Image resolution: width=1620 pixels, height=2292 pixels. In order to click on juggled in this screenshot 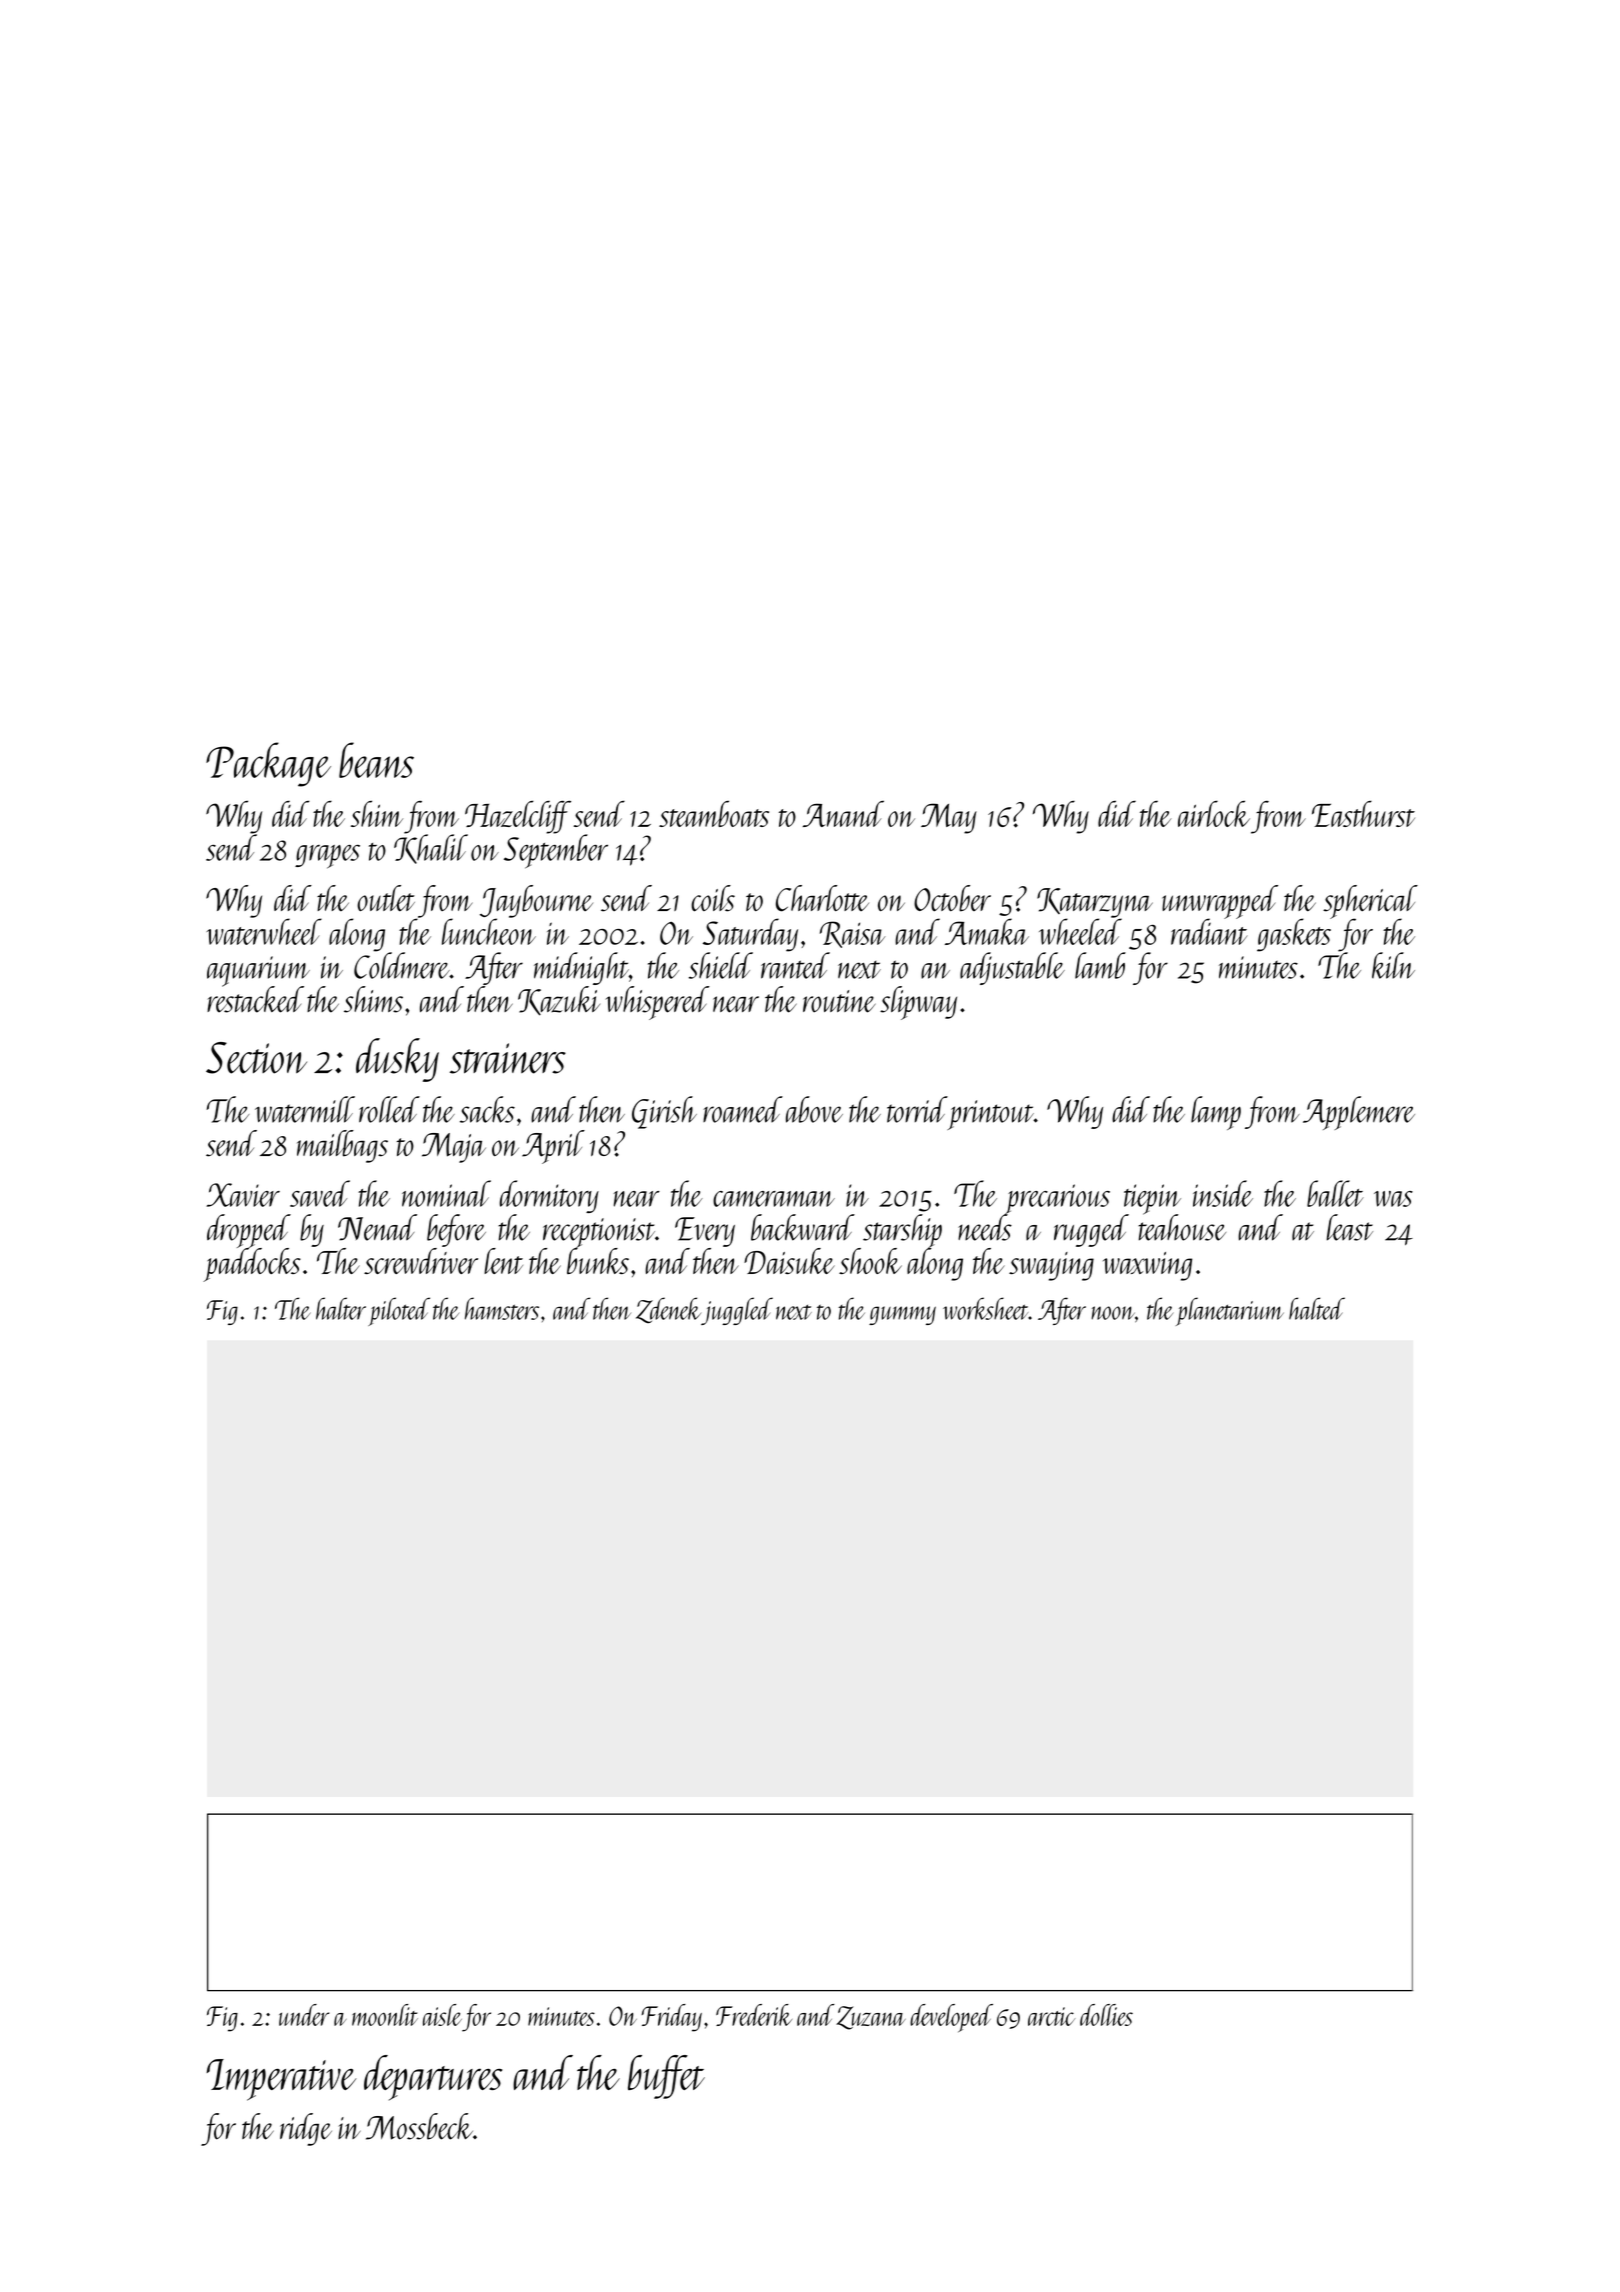, I will do `click(737, 1311)`.
